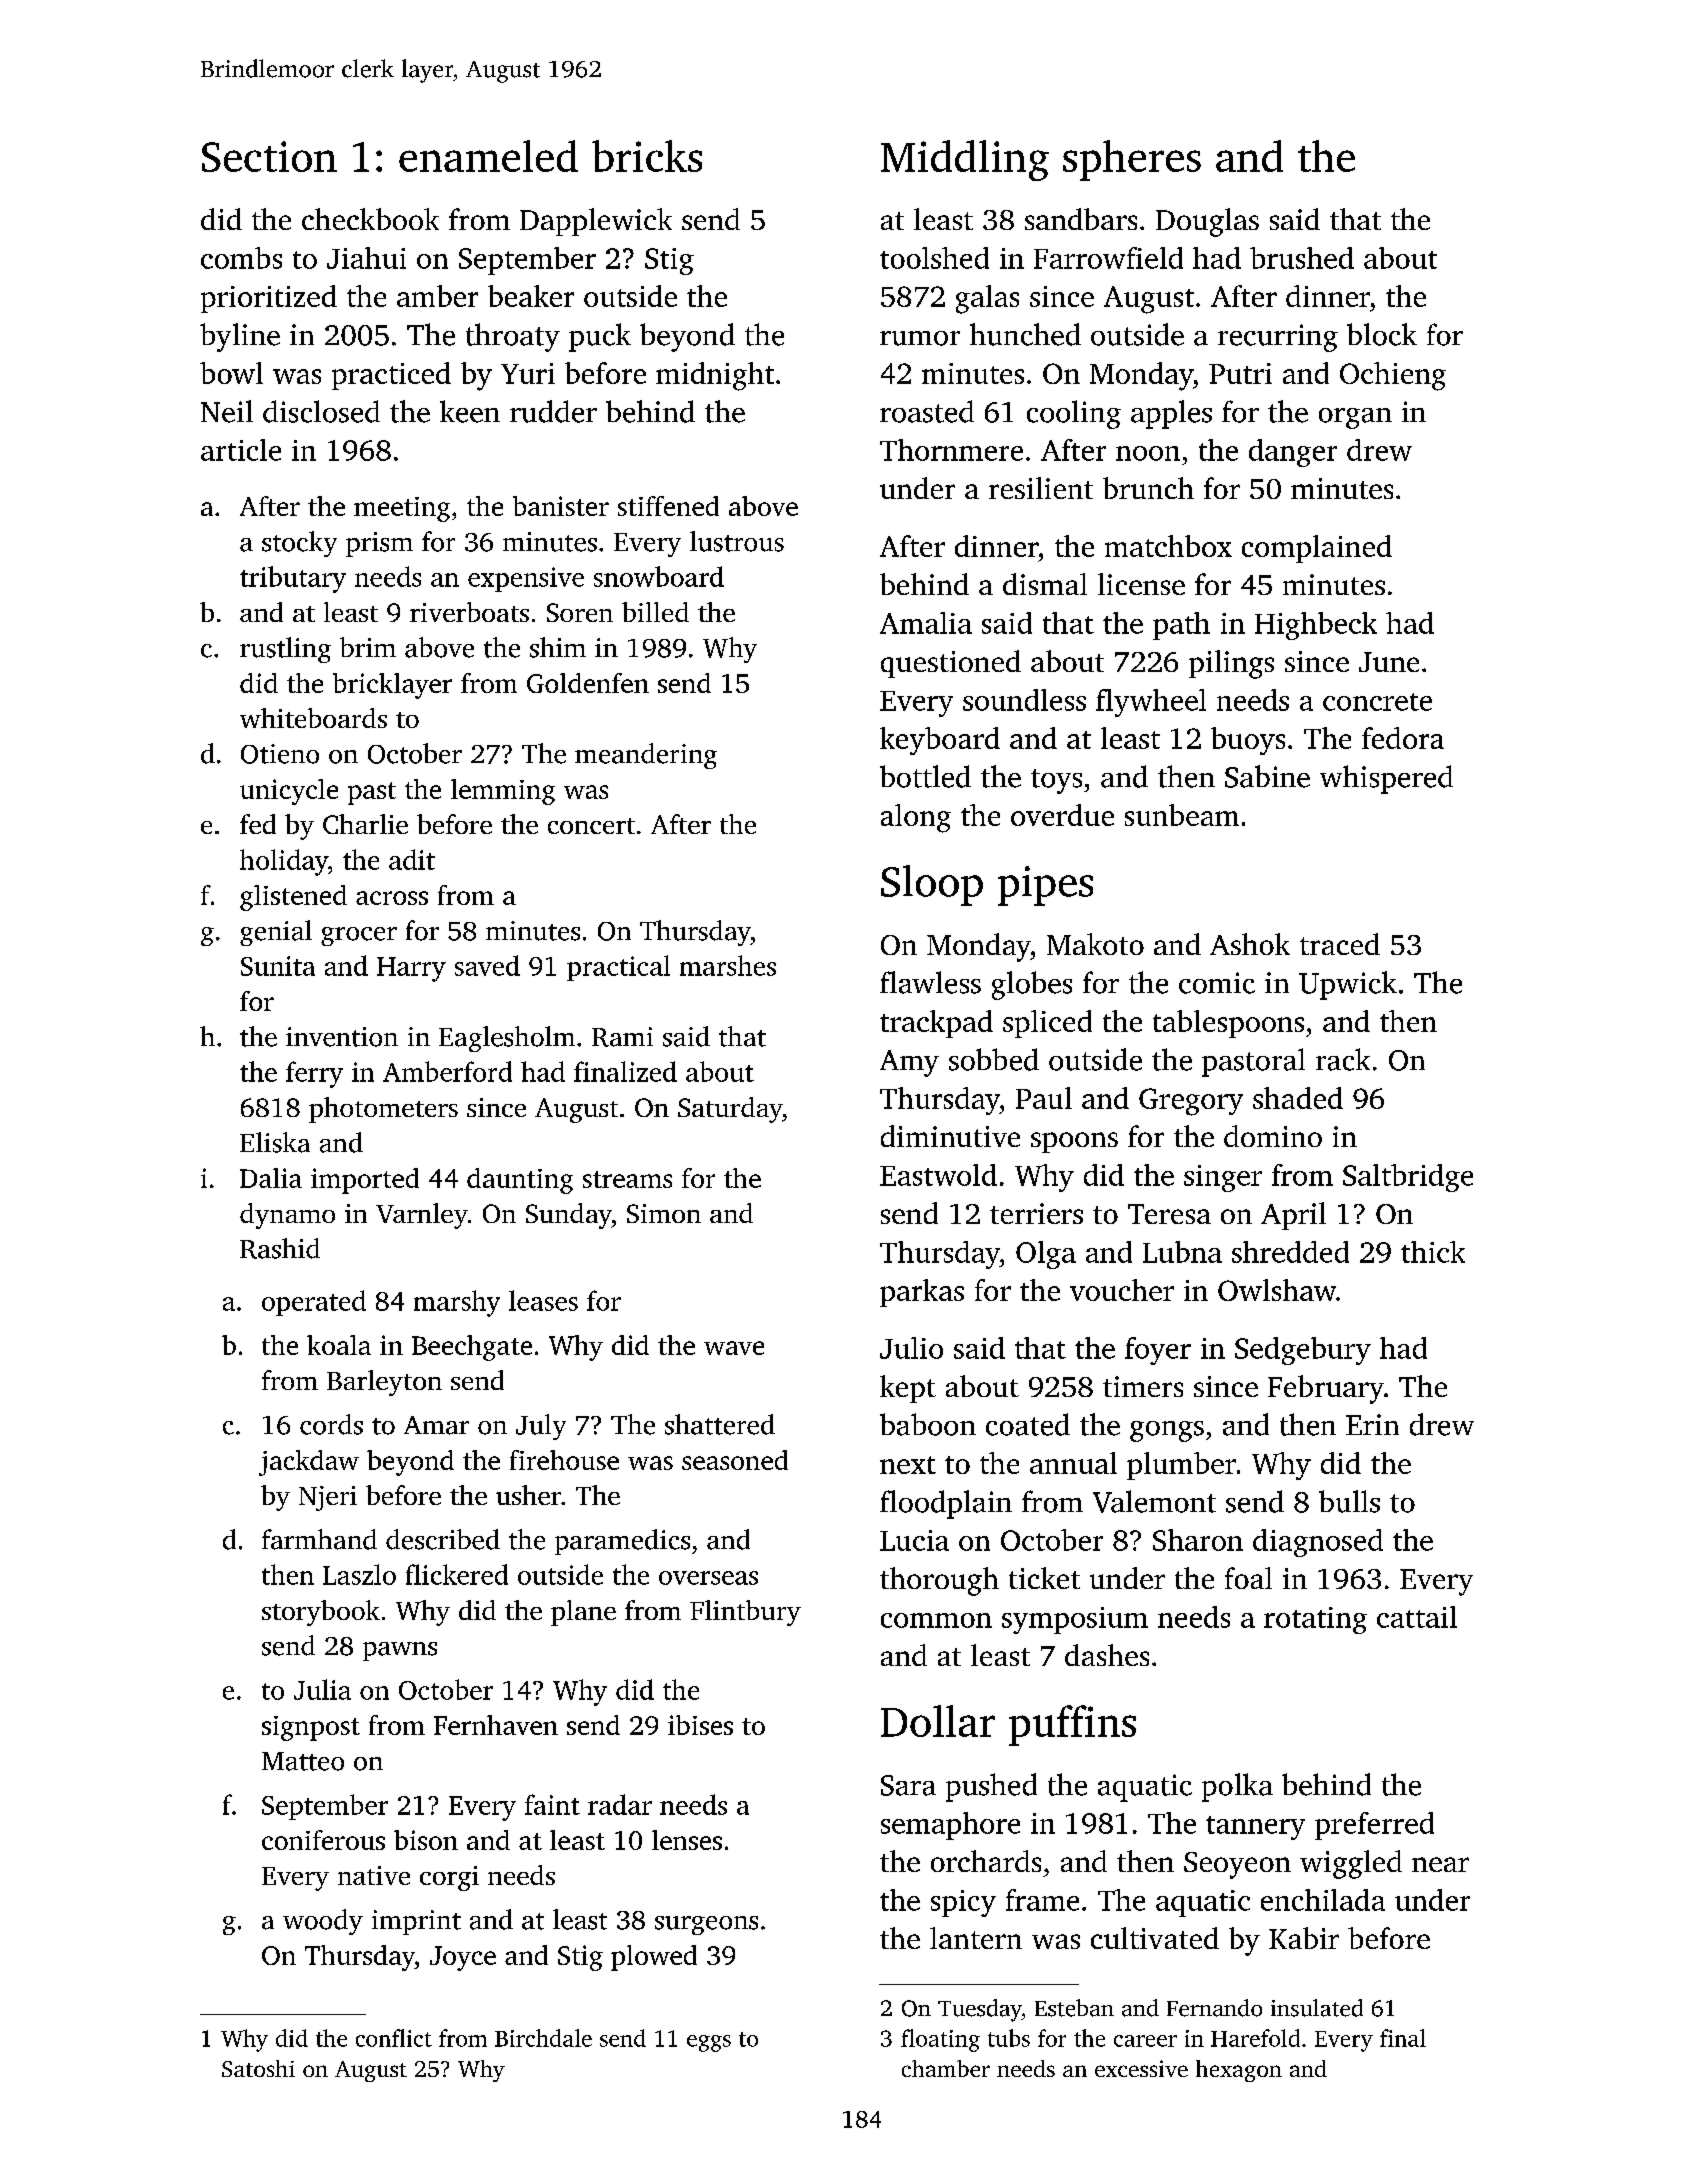  Describe the element at coordinates (1316, 626) in the image. I see `Highbeck` at that location.
